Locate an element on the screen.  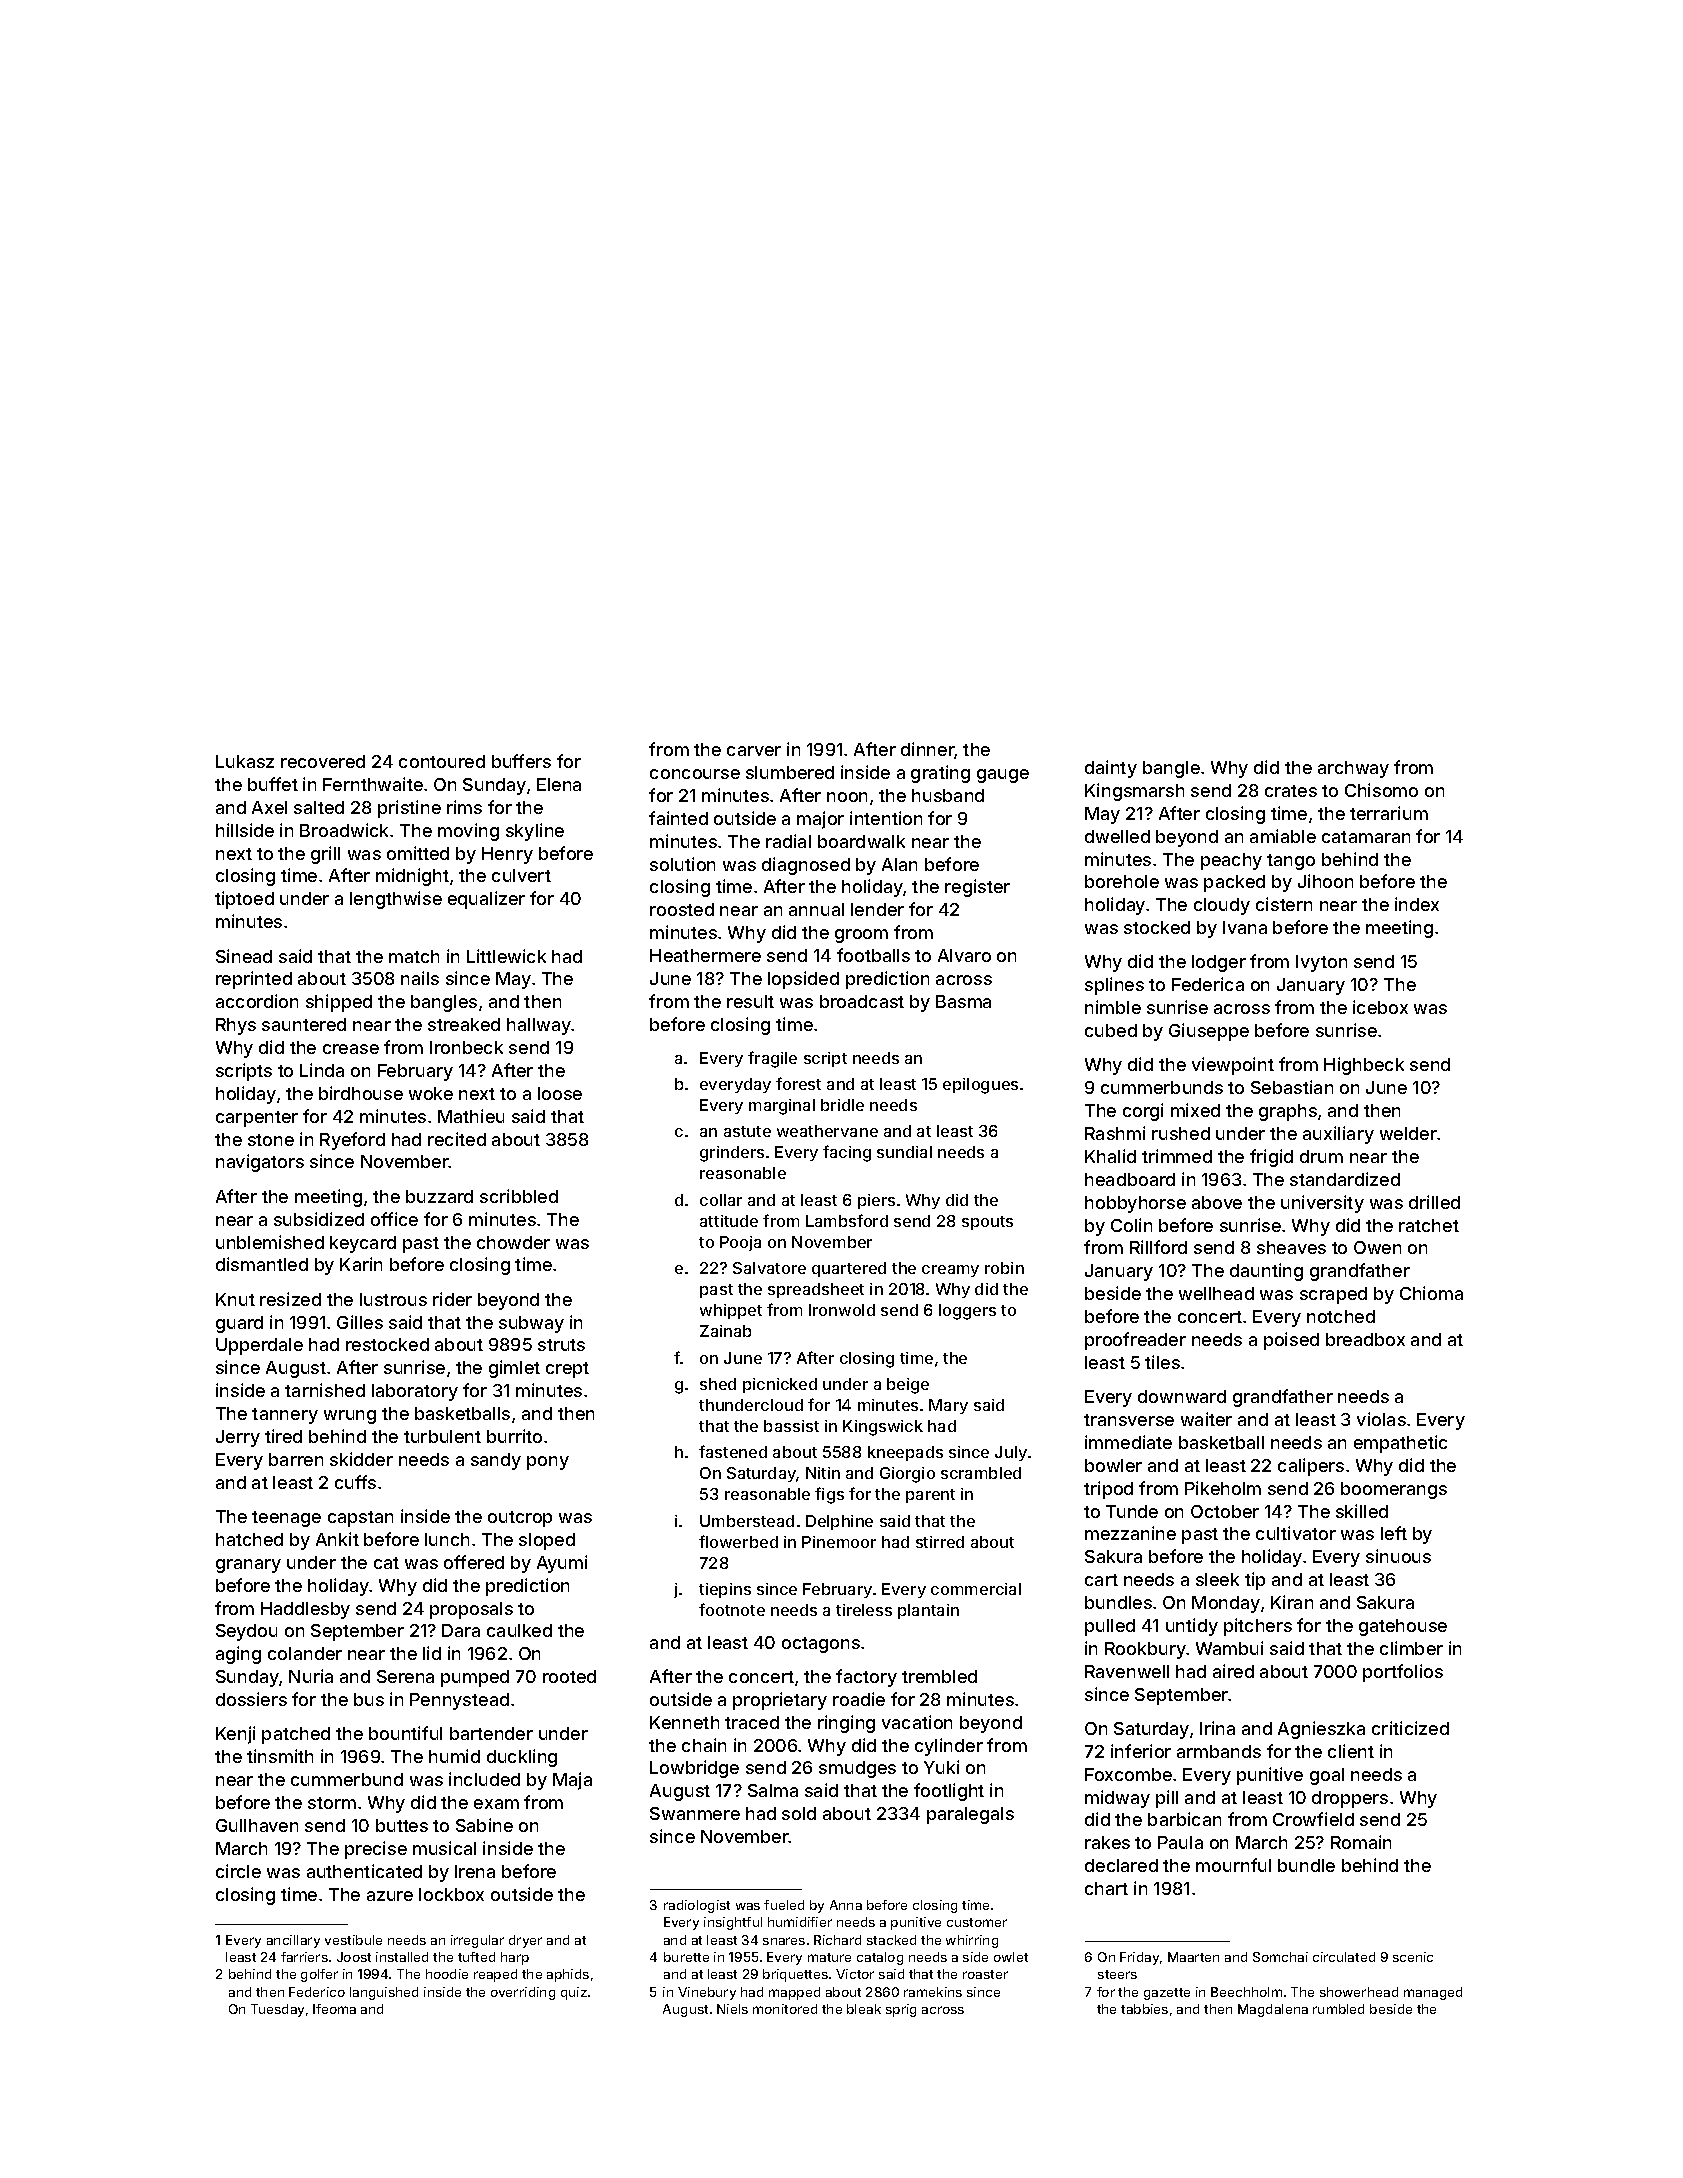
navigators is located at coordinates (260, 1163).
